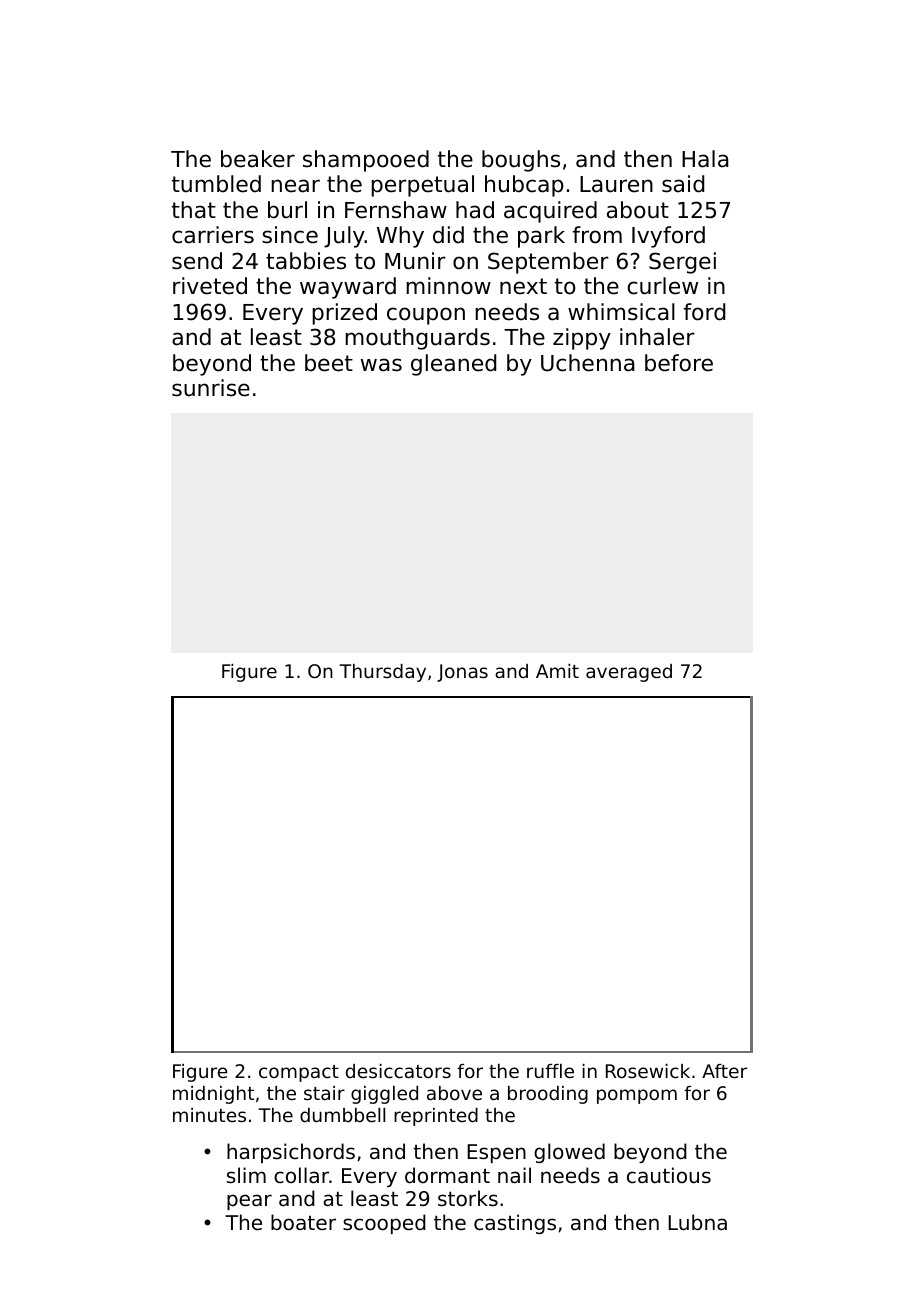 This page has height=1311, width=924. Describe the element at coordinates (209, 1115) in the page. I see `minutes` at that location.
